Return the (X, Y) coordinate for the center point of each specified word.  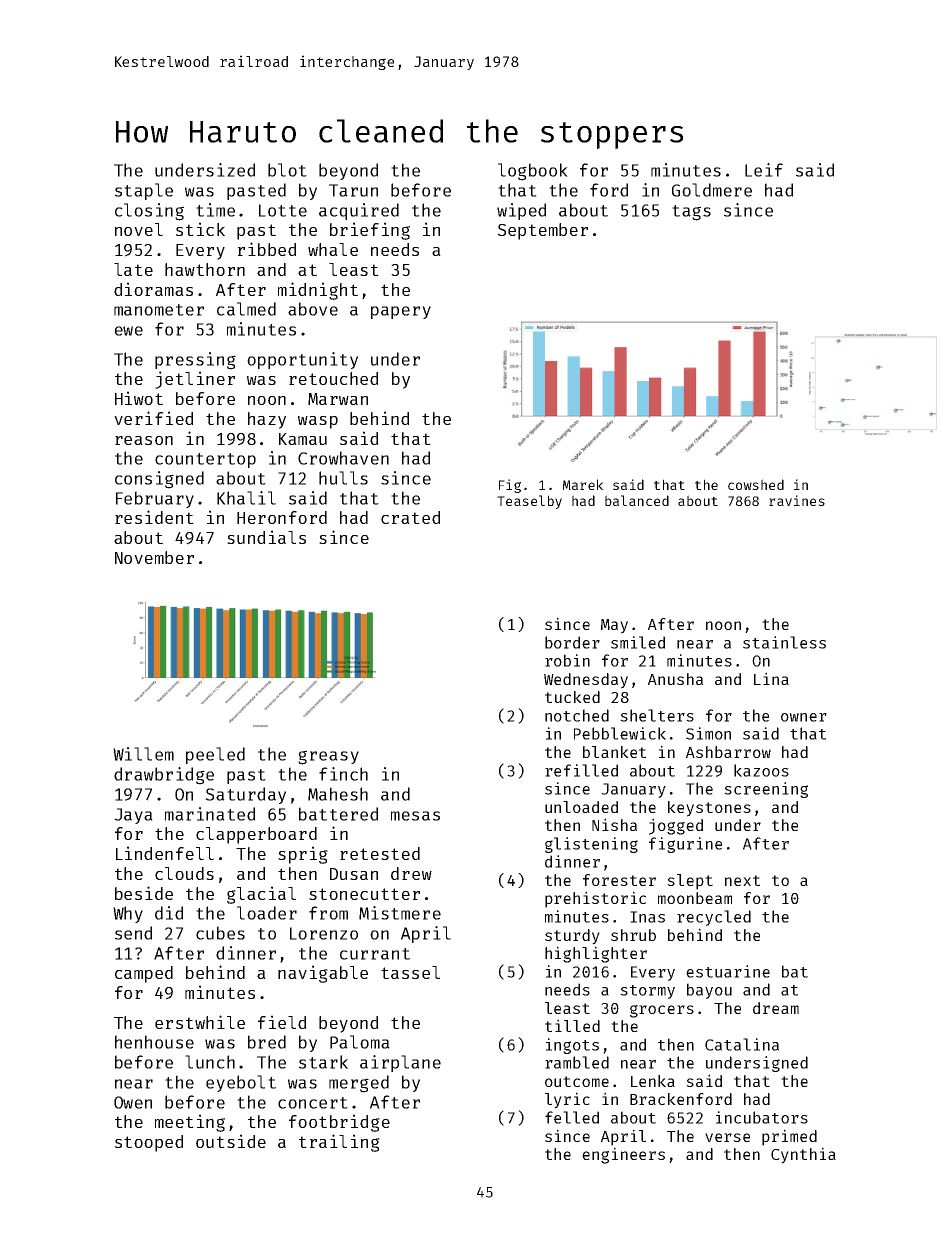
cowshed (756, 484)
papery (401, 312)
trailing (339, 1143)
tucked (572, 697)
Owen (133, 1102)
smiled (638, 642)
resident (154, 517)
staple (144, 191)
